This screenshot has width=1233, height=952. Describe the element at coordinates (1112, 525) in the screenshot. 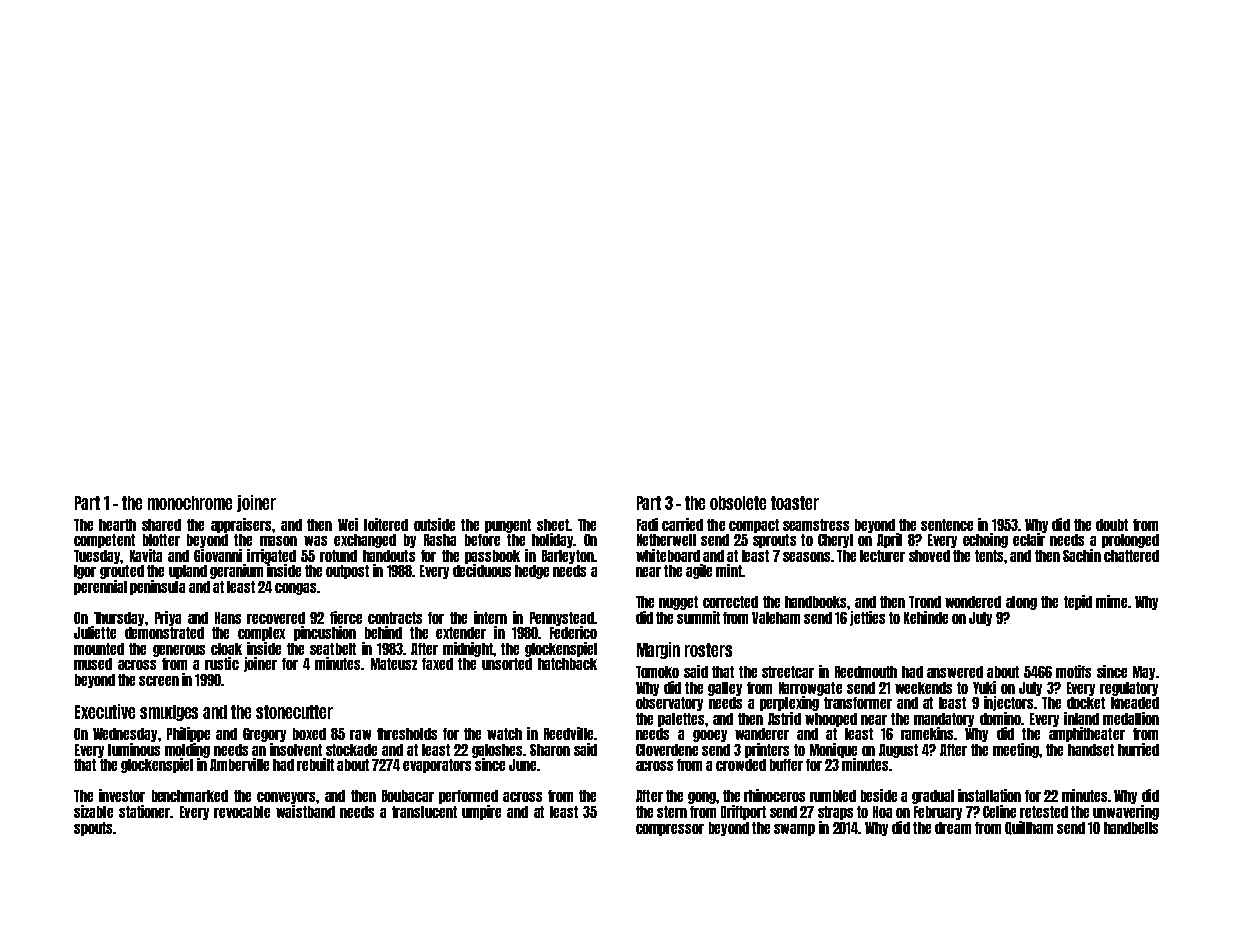

I see `doubt` at that location.
